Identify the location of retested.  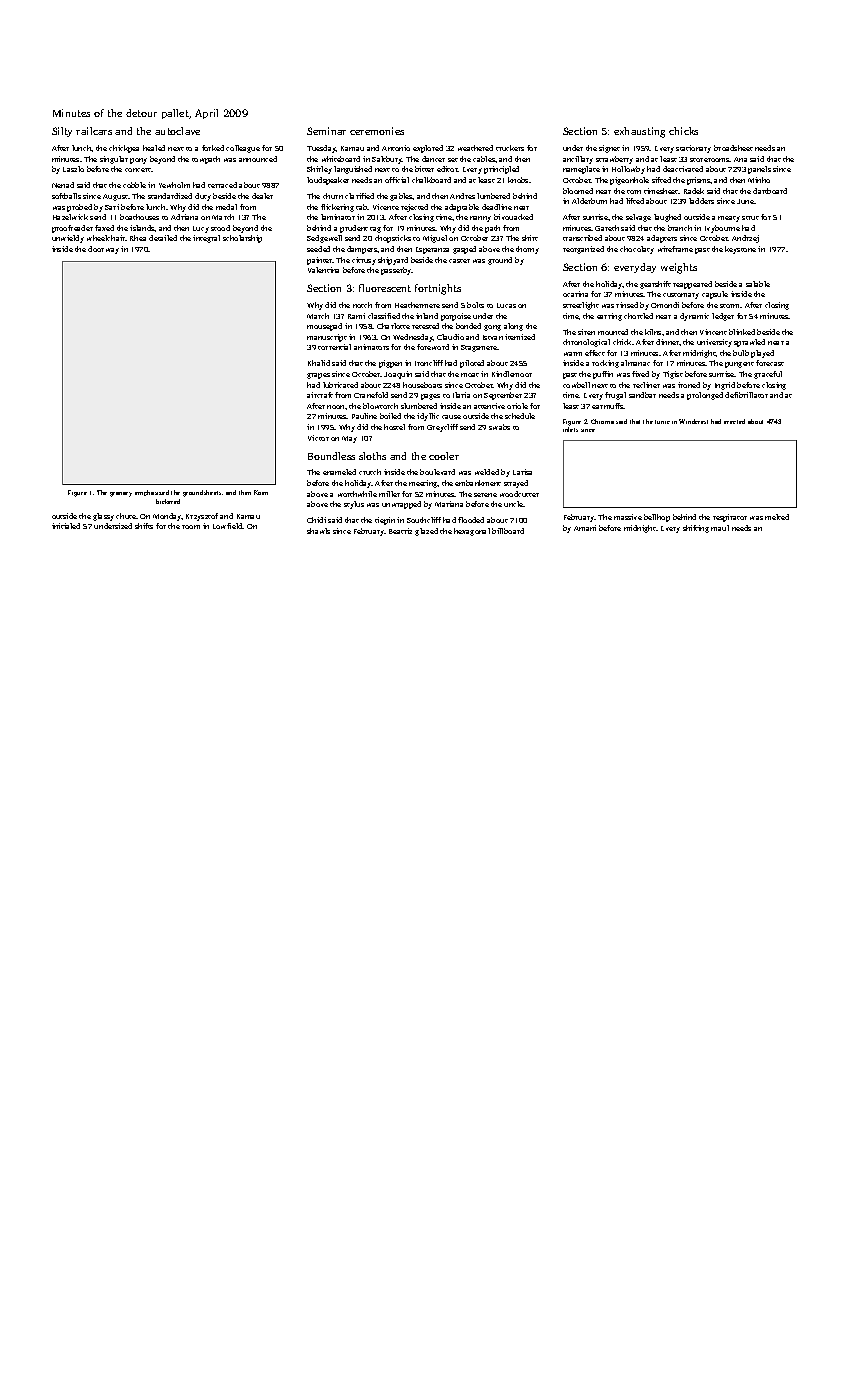
(425, 326).
